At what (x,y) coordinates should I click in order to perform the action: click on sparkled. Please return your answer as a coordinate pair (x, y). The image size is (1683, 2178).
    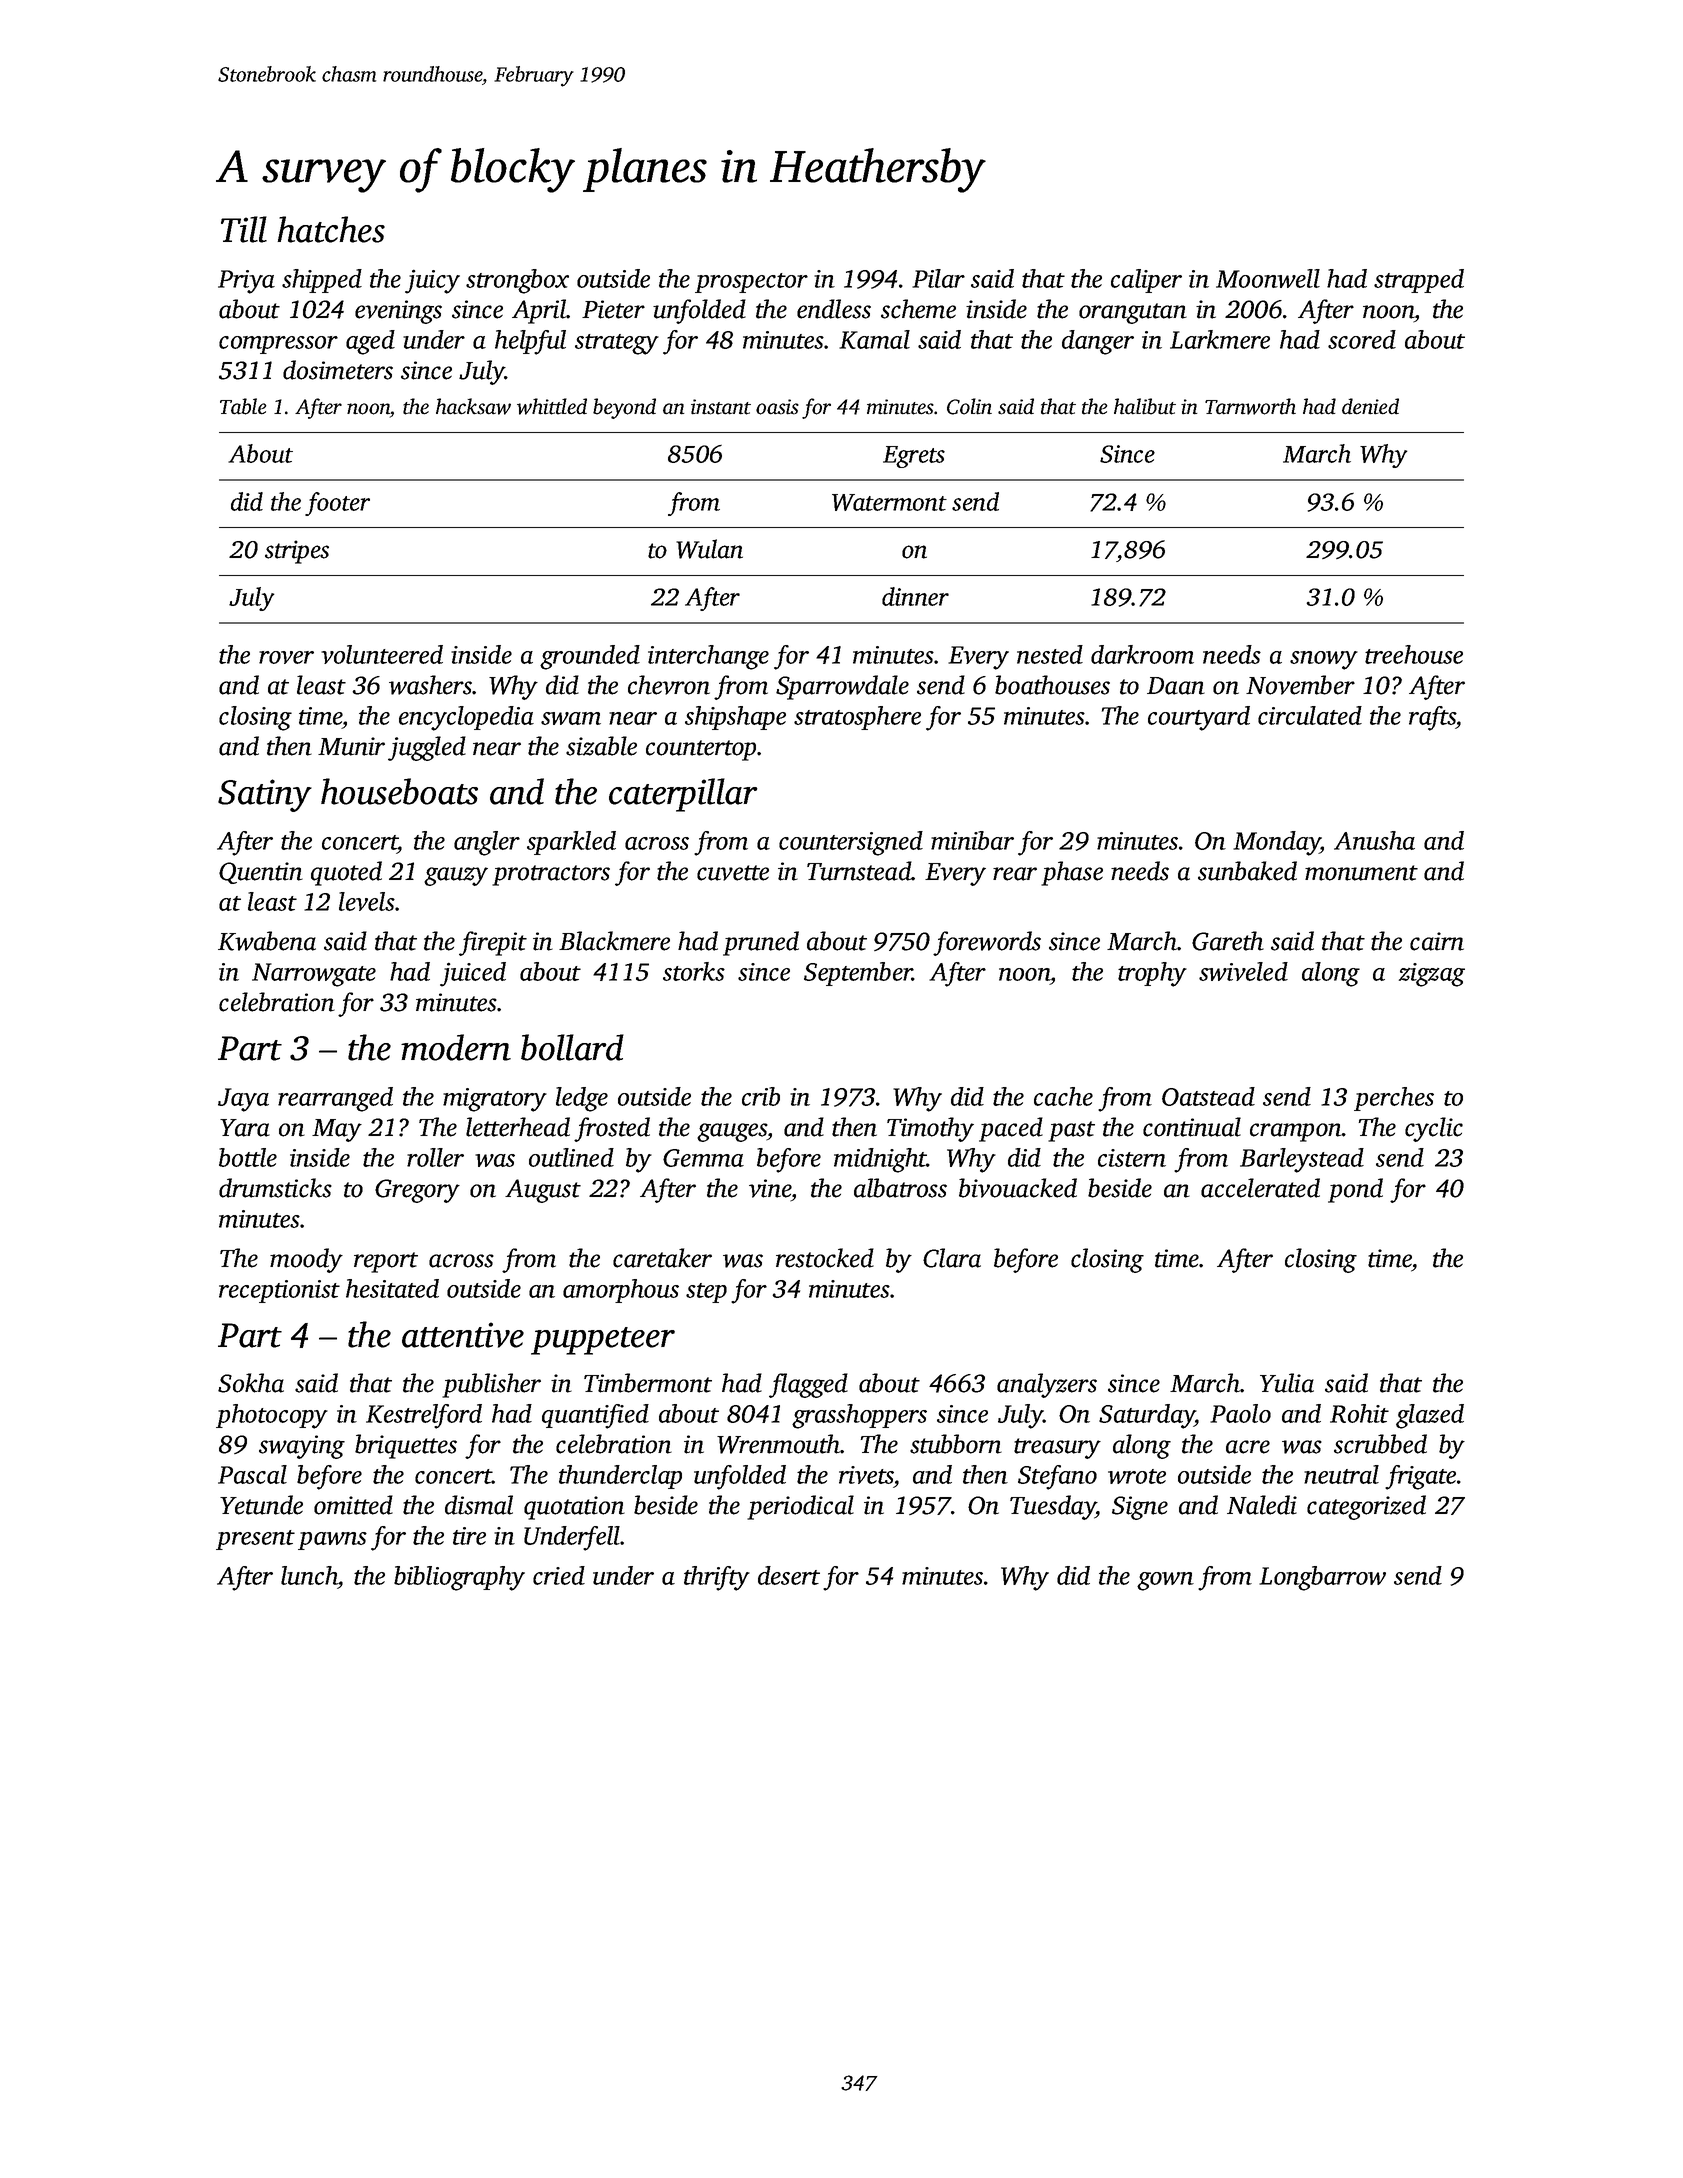
    Looking at the image, I should click on (571, 843).
